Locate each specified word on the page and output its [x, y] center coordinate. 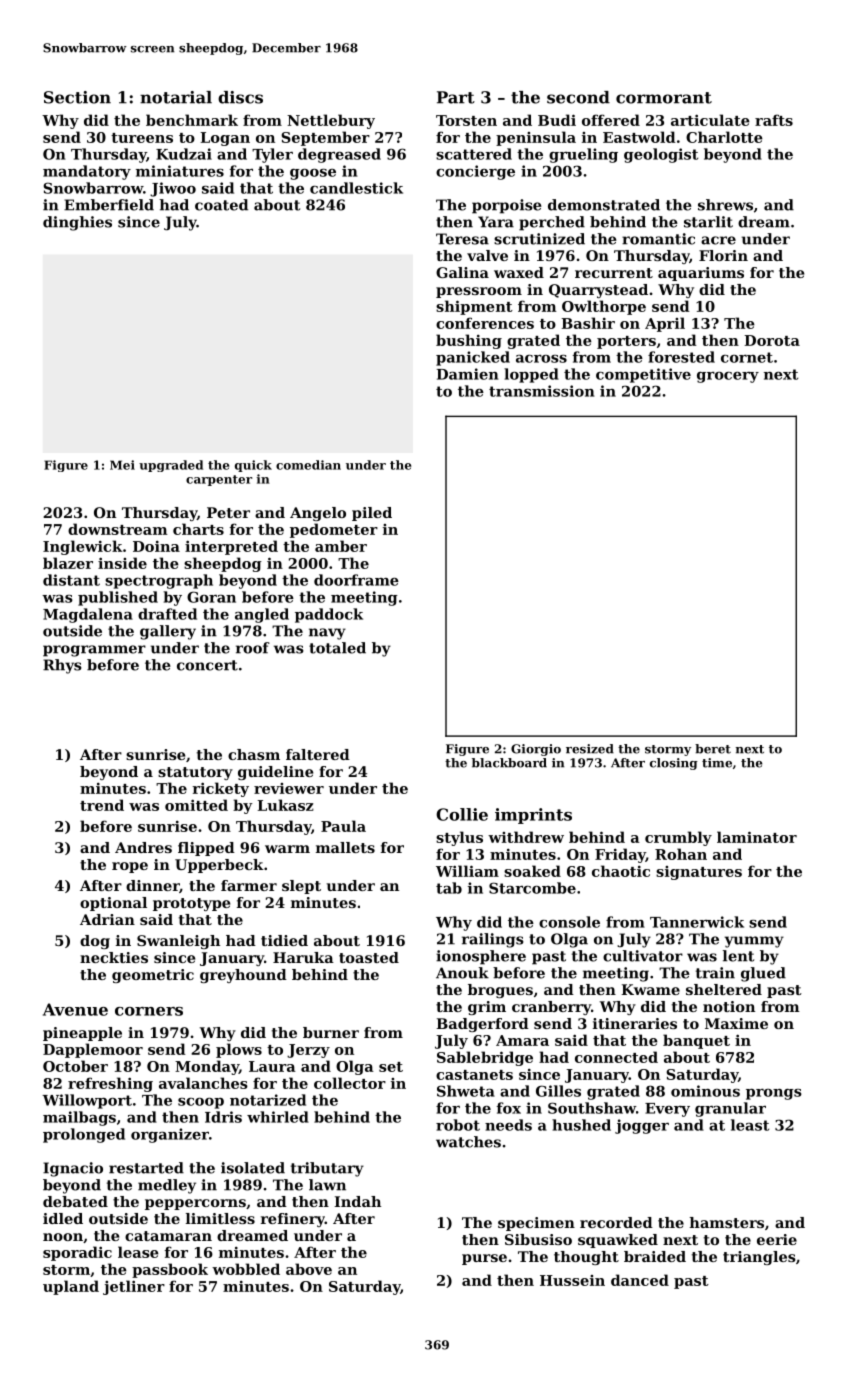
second [578, 97]
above [309, 1269]
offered [611, 120]
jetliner [134, 1287]
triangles [759, 1258]
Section [77, 97]
